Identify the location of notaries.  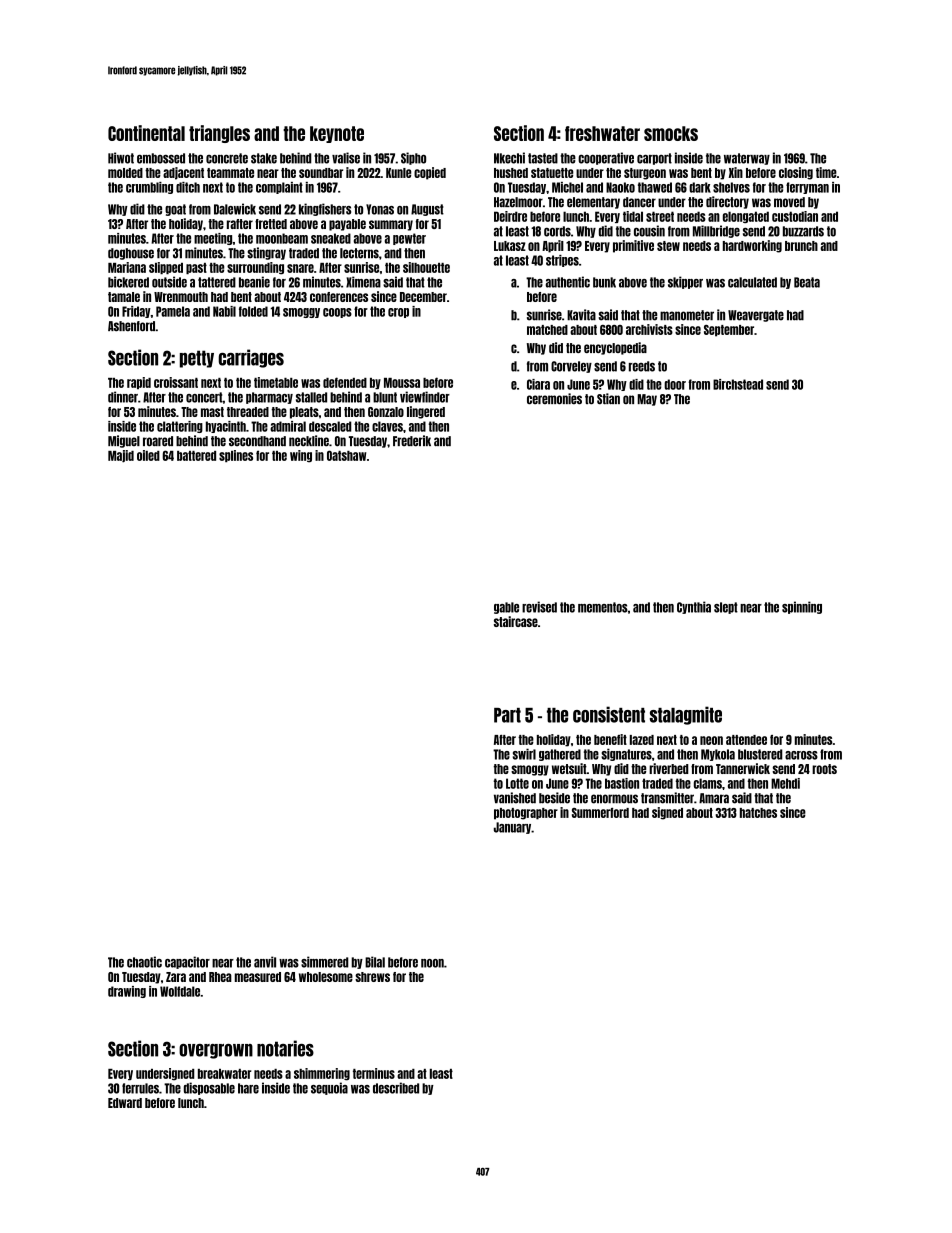
(285, 1048).
